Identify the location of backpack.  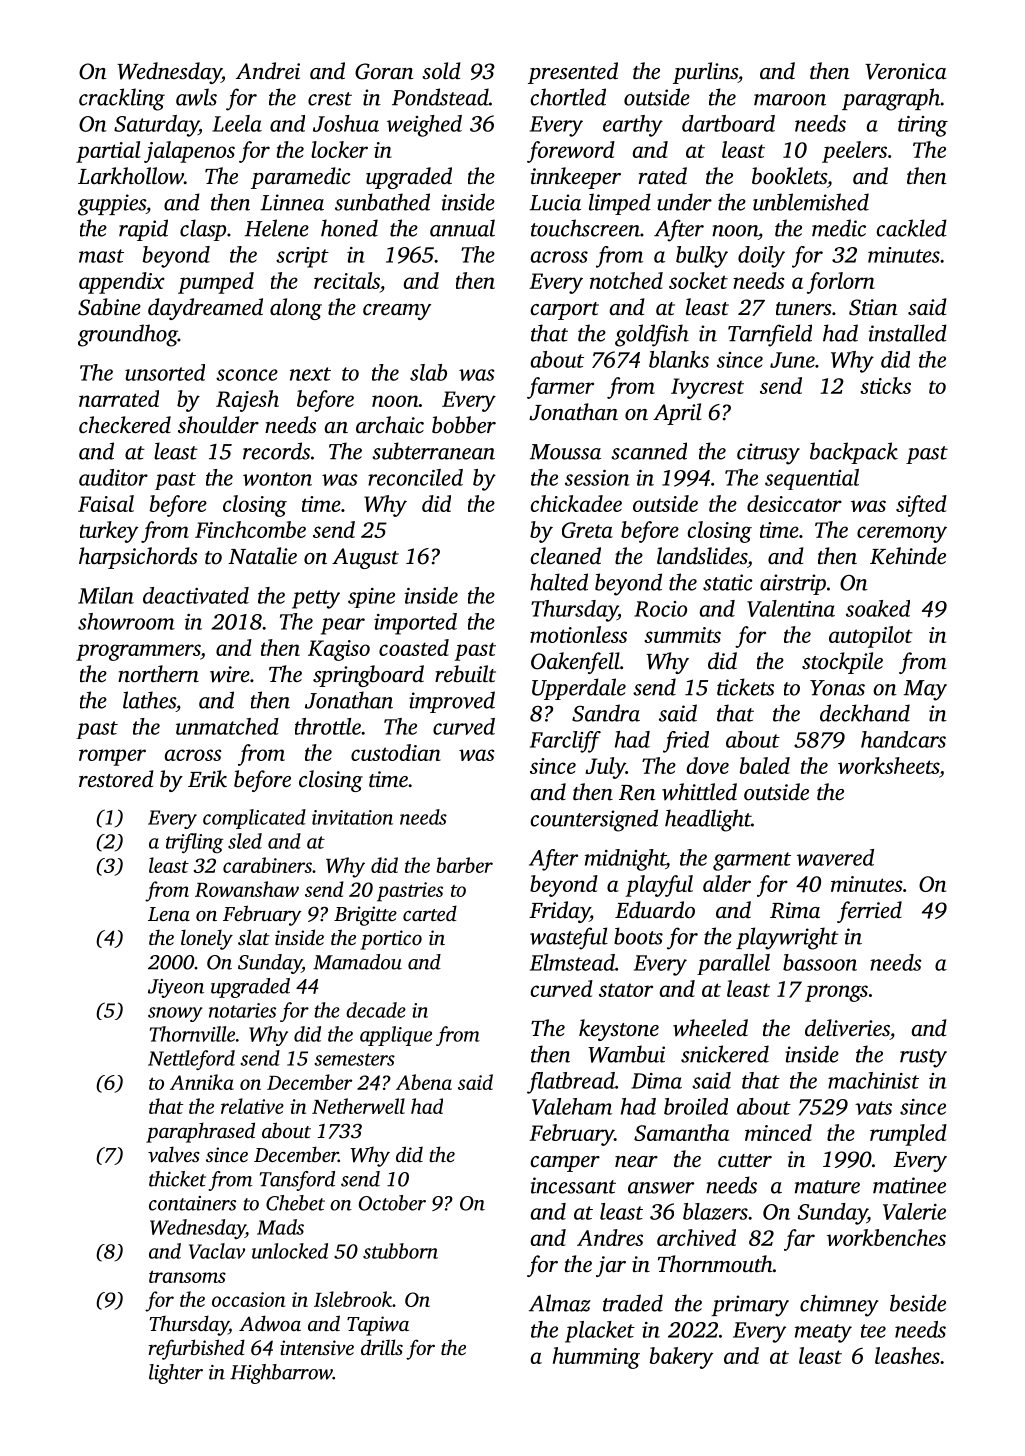
(854, 453).
